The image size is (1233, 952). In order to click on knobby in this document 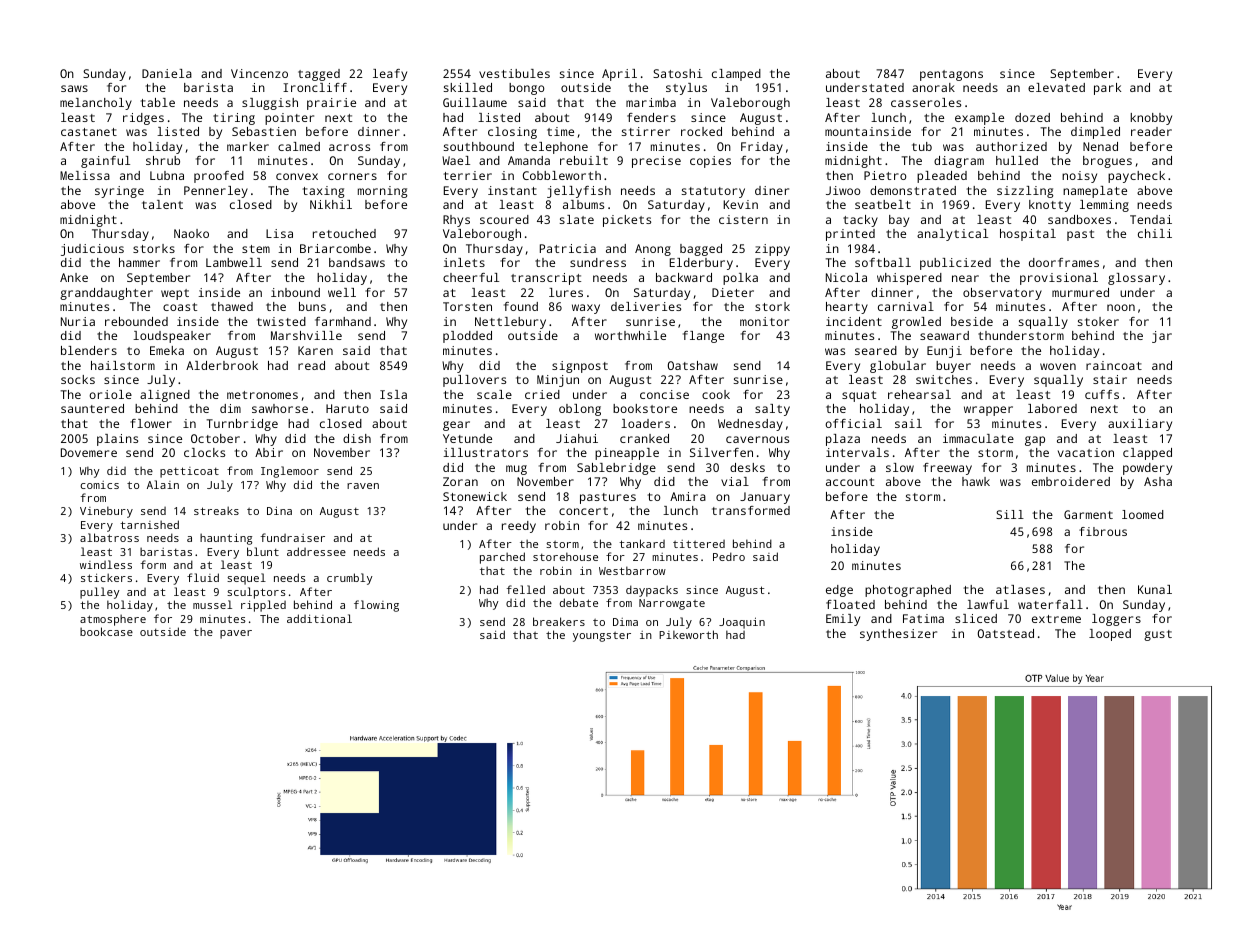, I will do `click(1151, 119)`.
